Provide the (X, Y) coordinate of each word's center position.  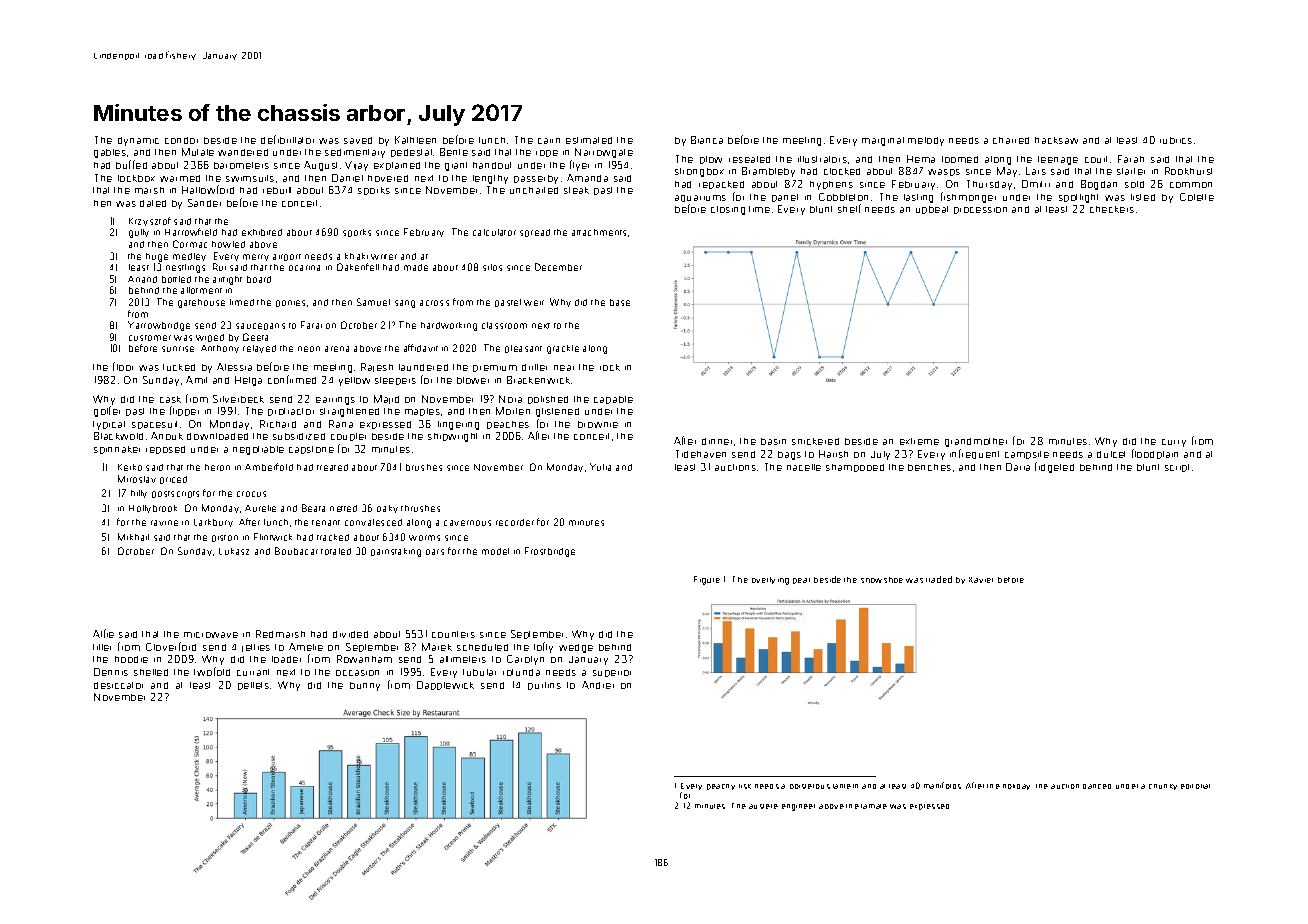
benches (929, 467)
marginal (883, 141)
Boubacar (296, 551)
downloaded (217, 436)
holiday (1016, 787)
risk (745, 786)
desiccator (118, 685)
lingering (458, 425)
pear (801, 581)
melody (926, 141)
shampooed (855, 468)
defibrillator (287, 139)
